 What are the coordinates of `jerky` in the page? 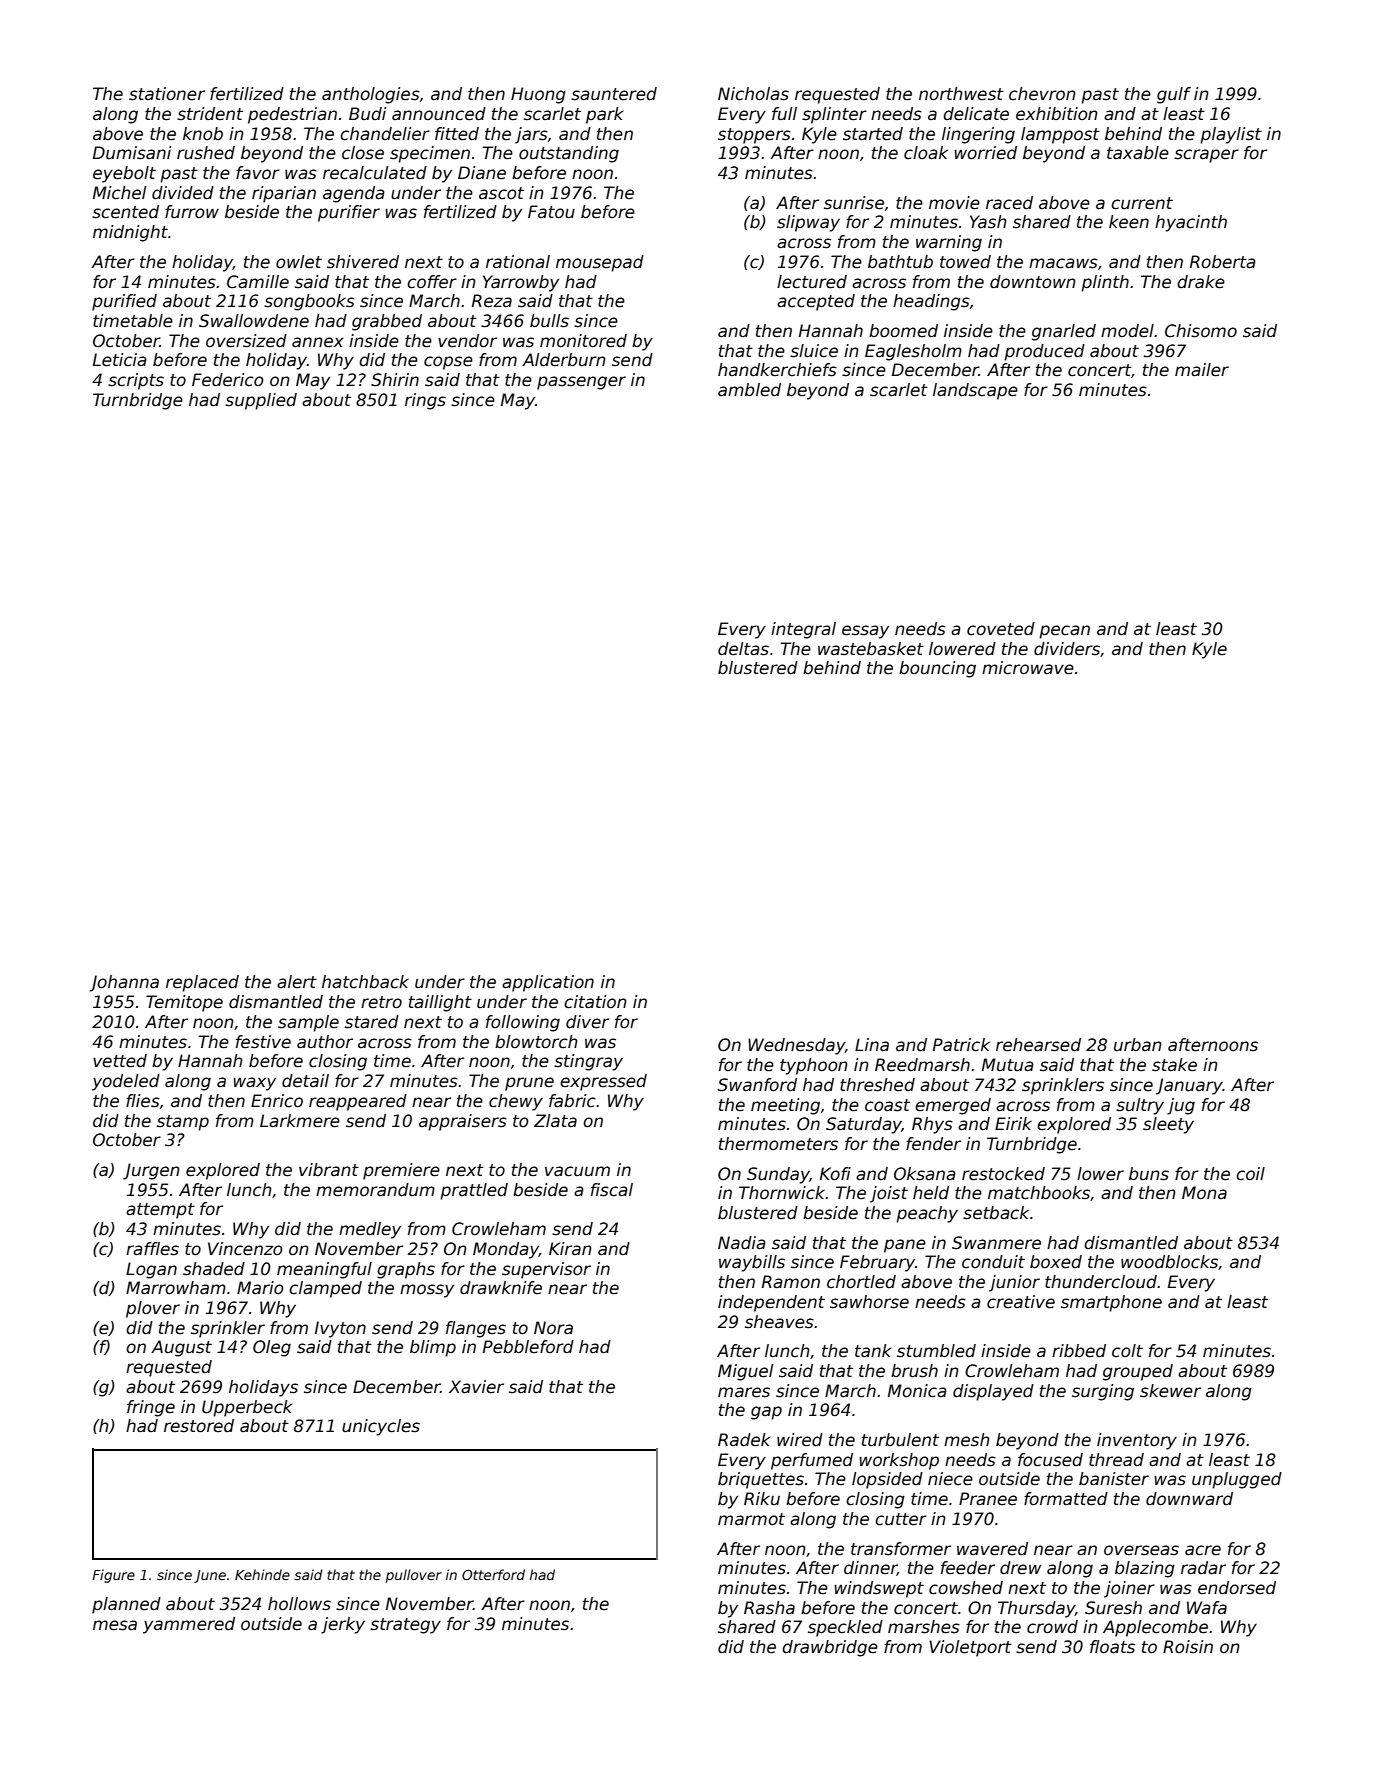 It's located at (343, 1625).
